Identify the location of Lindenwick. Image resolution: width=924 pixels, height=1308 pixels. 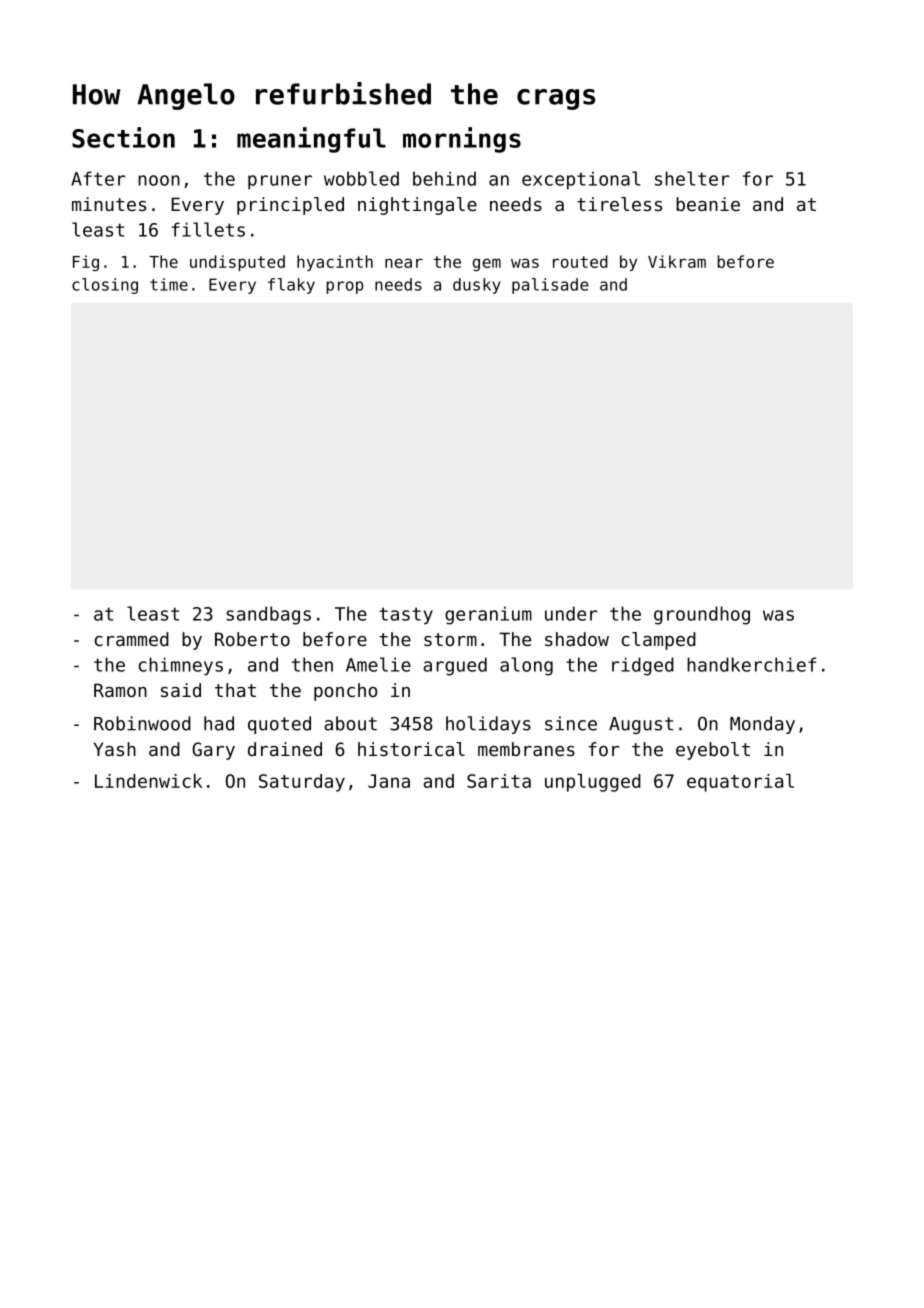
(148, 781).
